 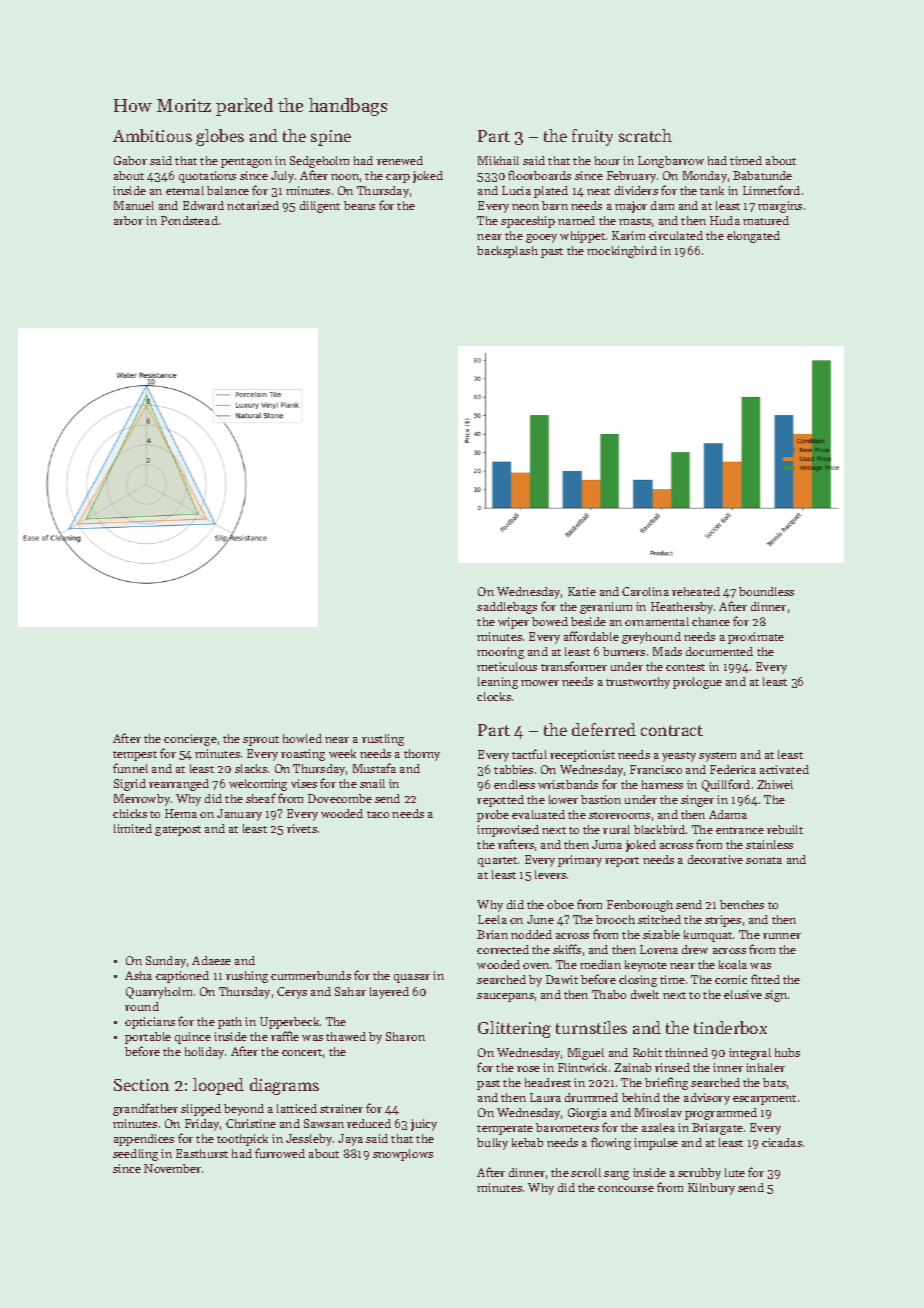 What do you see at coordinates (498, 160) in the screenshot?
I see `Mikhail` at bounding box center [498, 160].
